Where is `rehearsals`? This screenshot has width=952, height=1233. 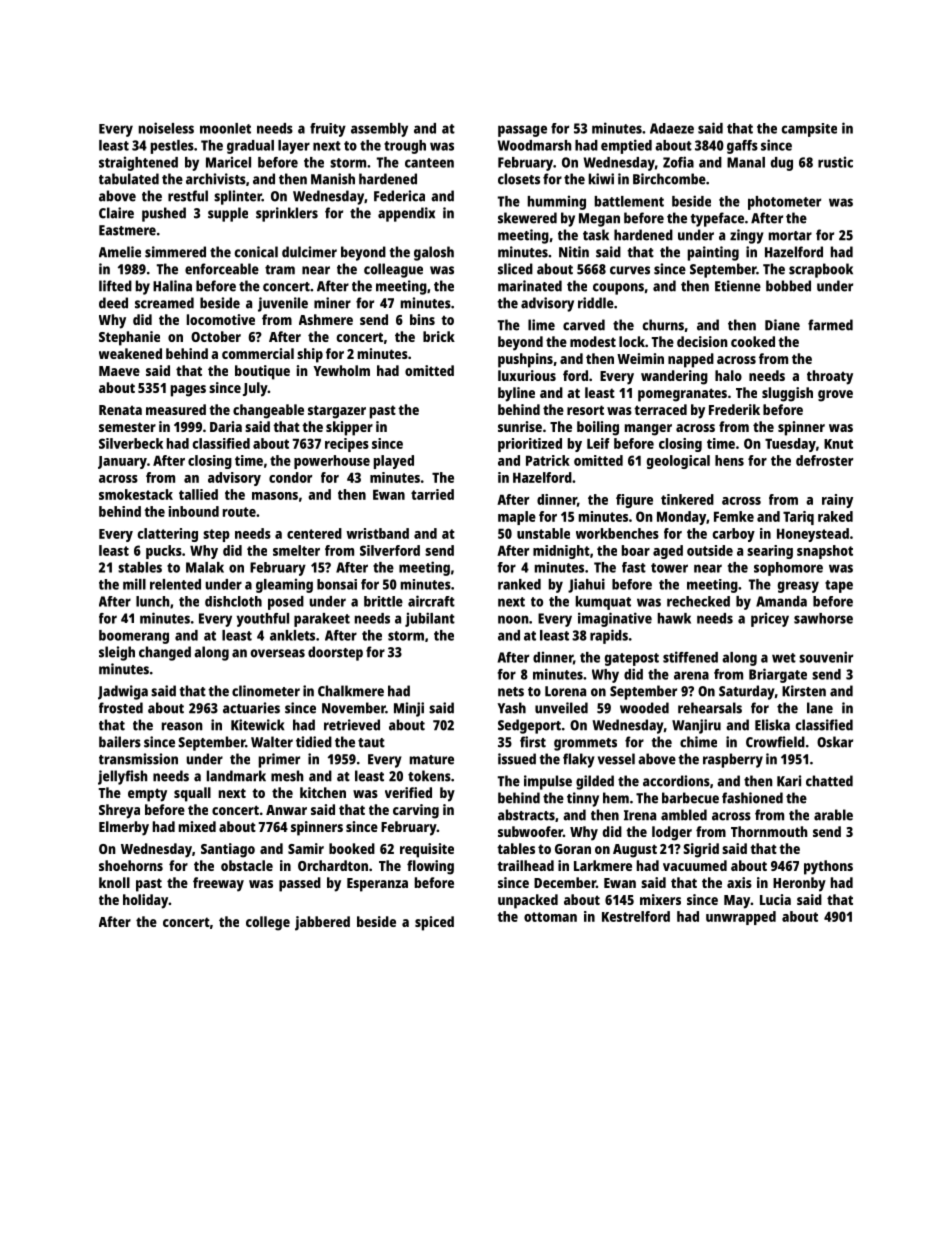 rehearsals is located at coordinates (710, 708).
